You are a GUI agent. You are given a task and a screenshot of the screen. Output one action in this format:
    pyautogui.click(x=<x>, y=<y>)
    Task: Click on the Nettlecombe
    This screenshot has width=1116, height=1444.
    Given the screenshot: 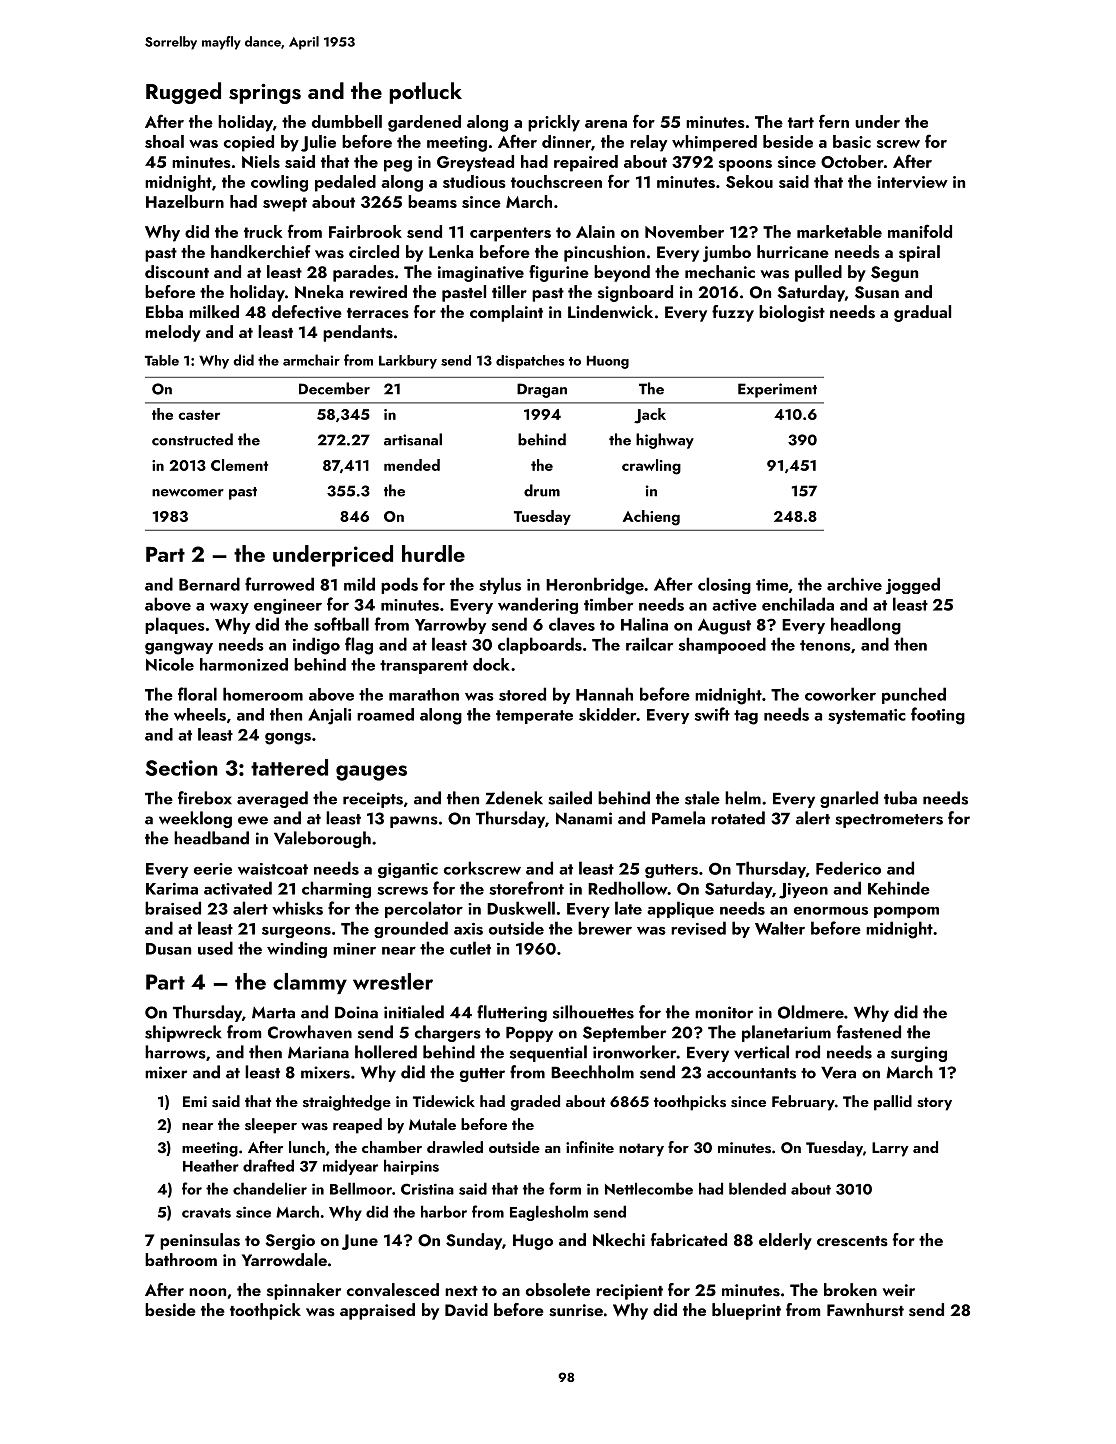 What is the action you would take?
    pyautogui.click(x=649, y=1188)
